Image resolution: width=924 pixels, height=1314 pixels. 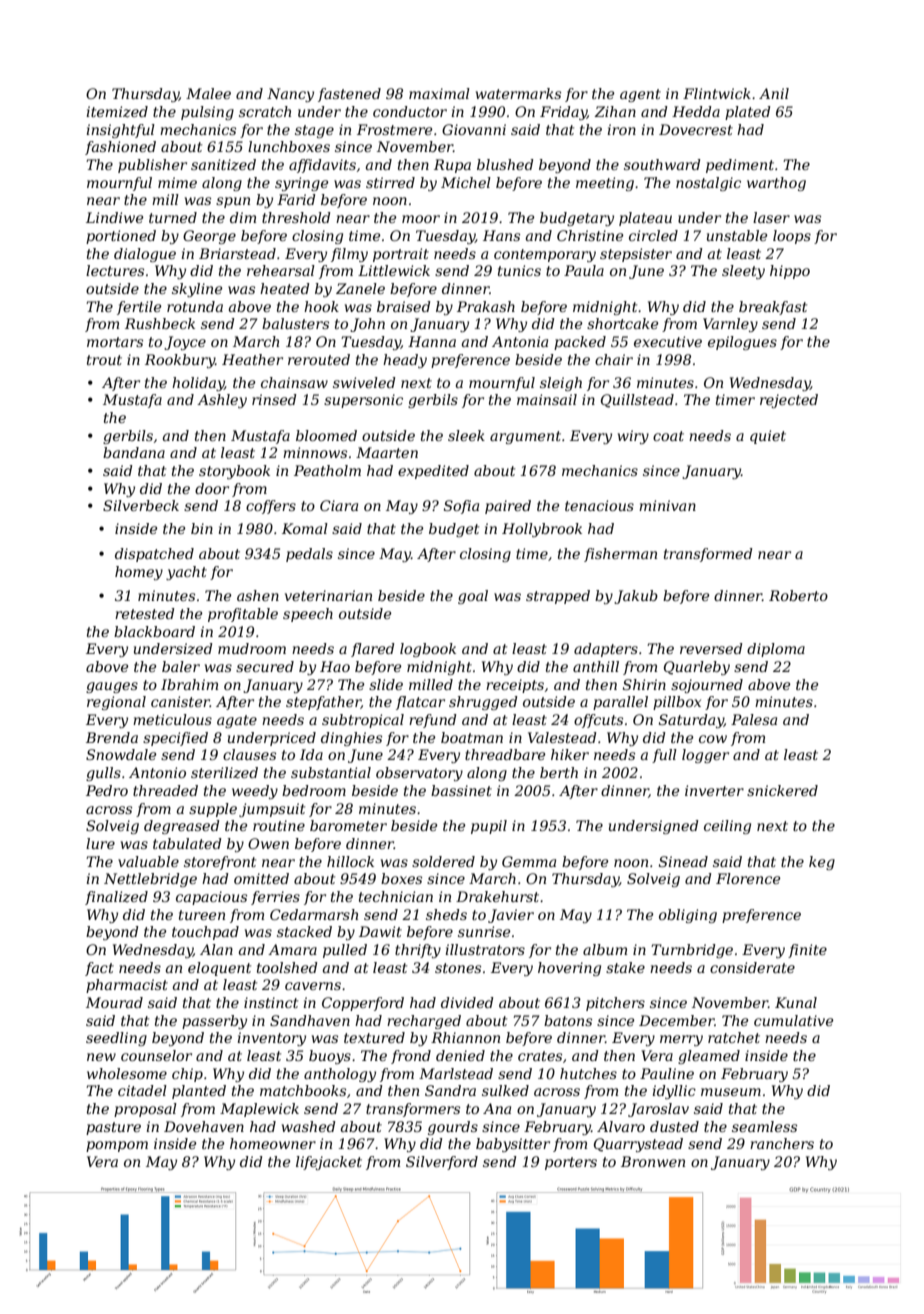 I want to click on barometer, so click(x=348, y=825).
